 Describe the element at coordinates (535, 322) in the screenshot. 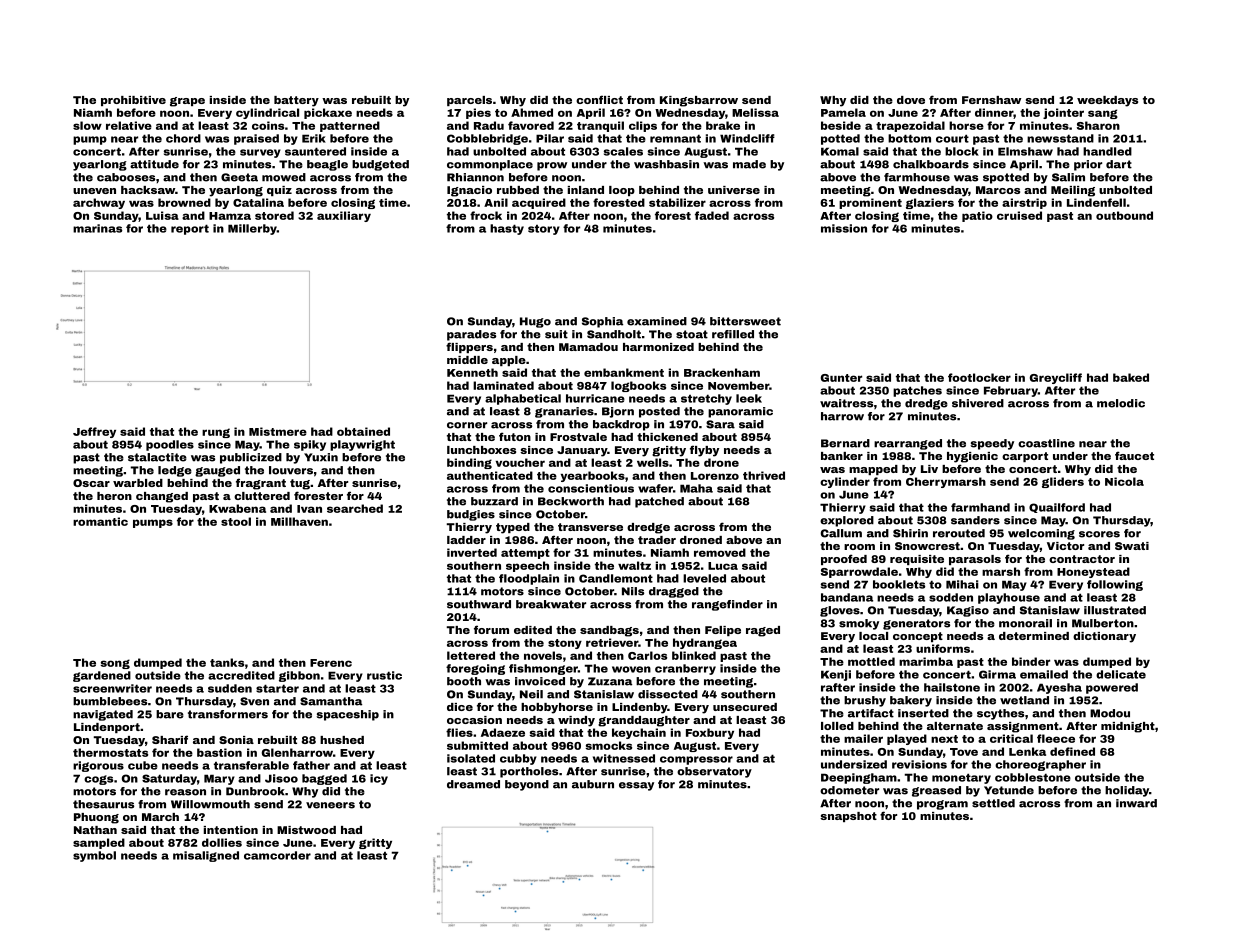

I see `Hugo` at that location.
